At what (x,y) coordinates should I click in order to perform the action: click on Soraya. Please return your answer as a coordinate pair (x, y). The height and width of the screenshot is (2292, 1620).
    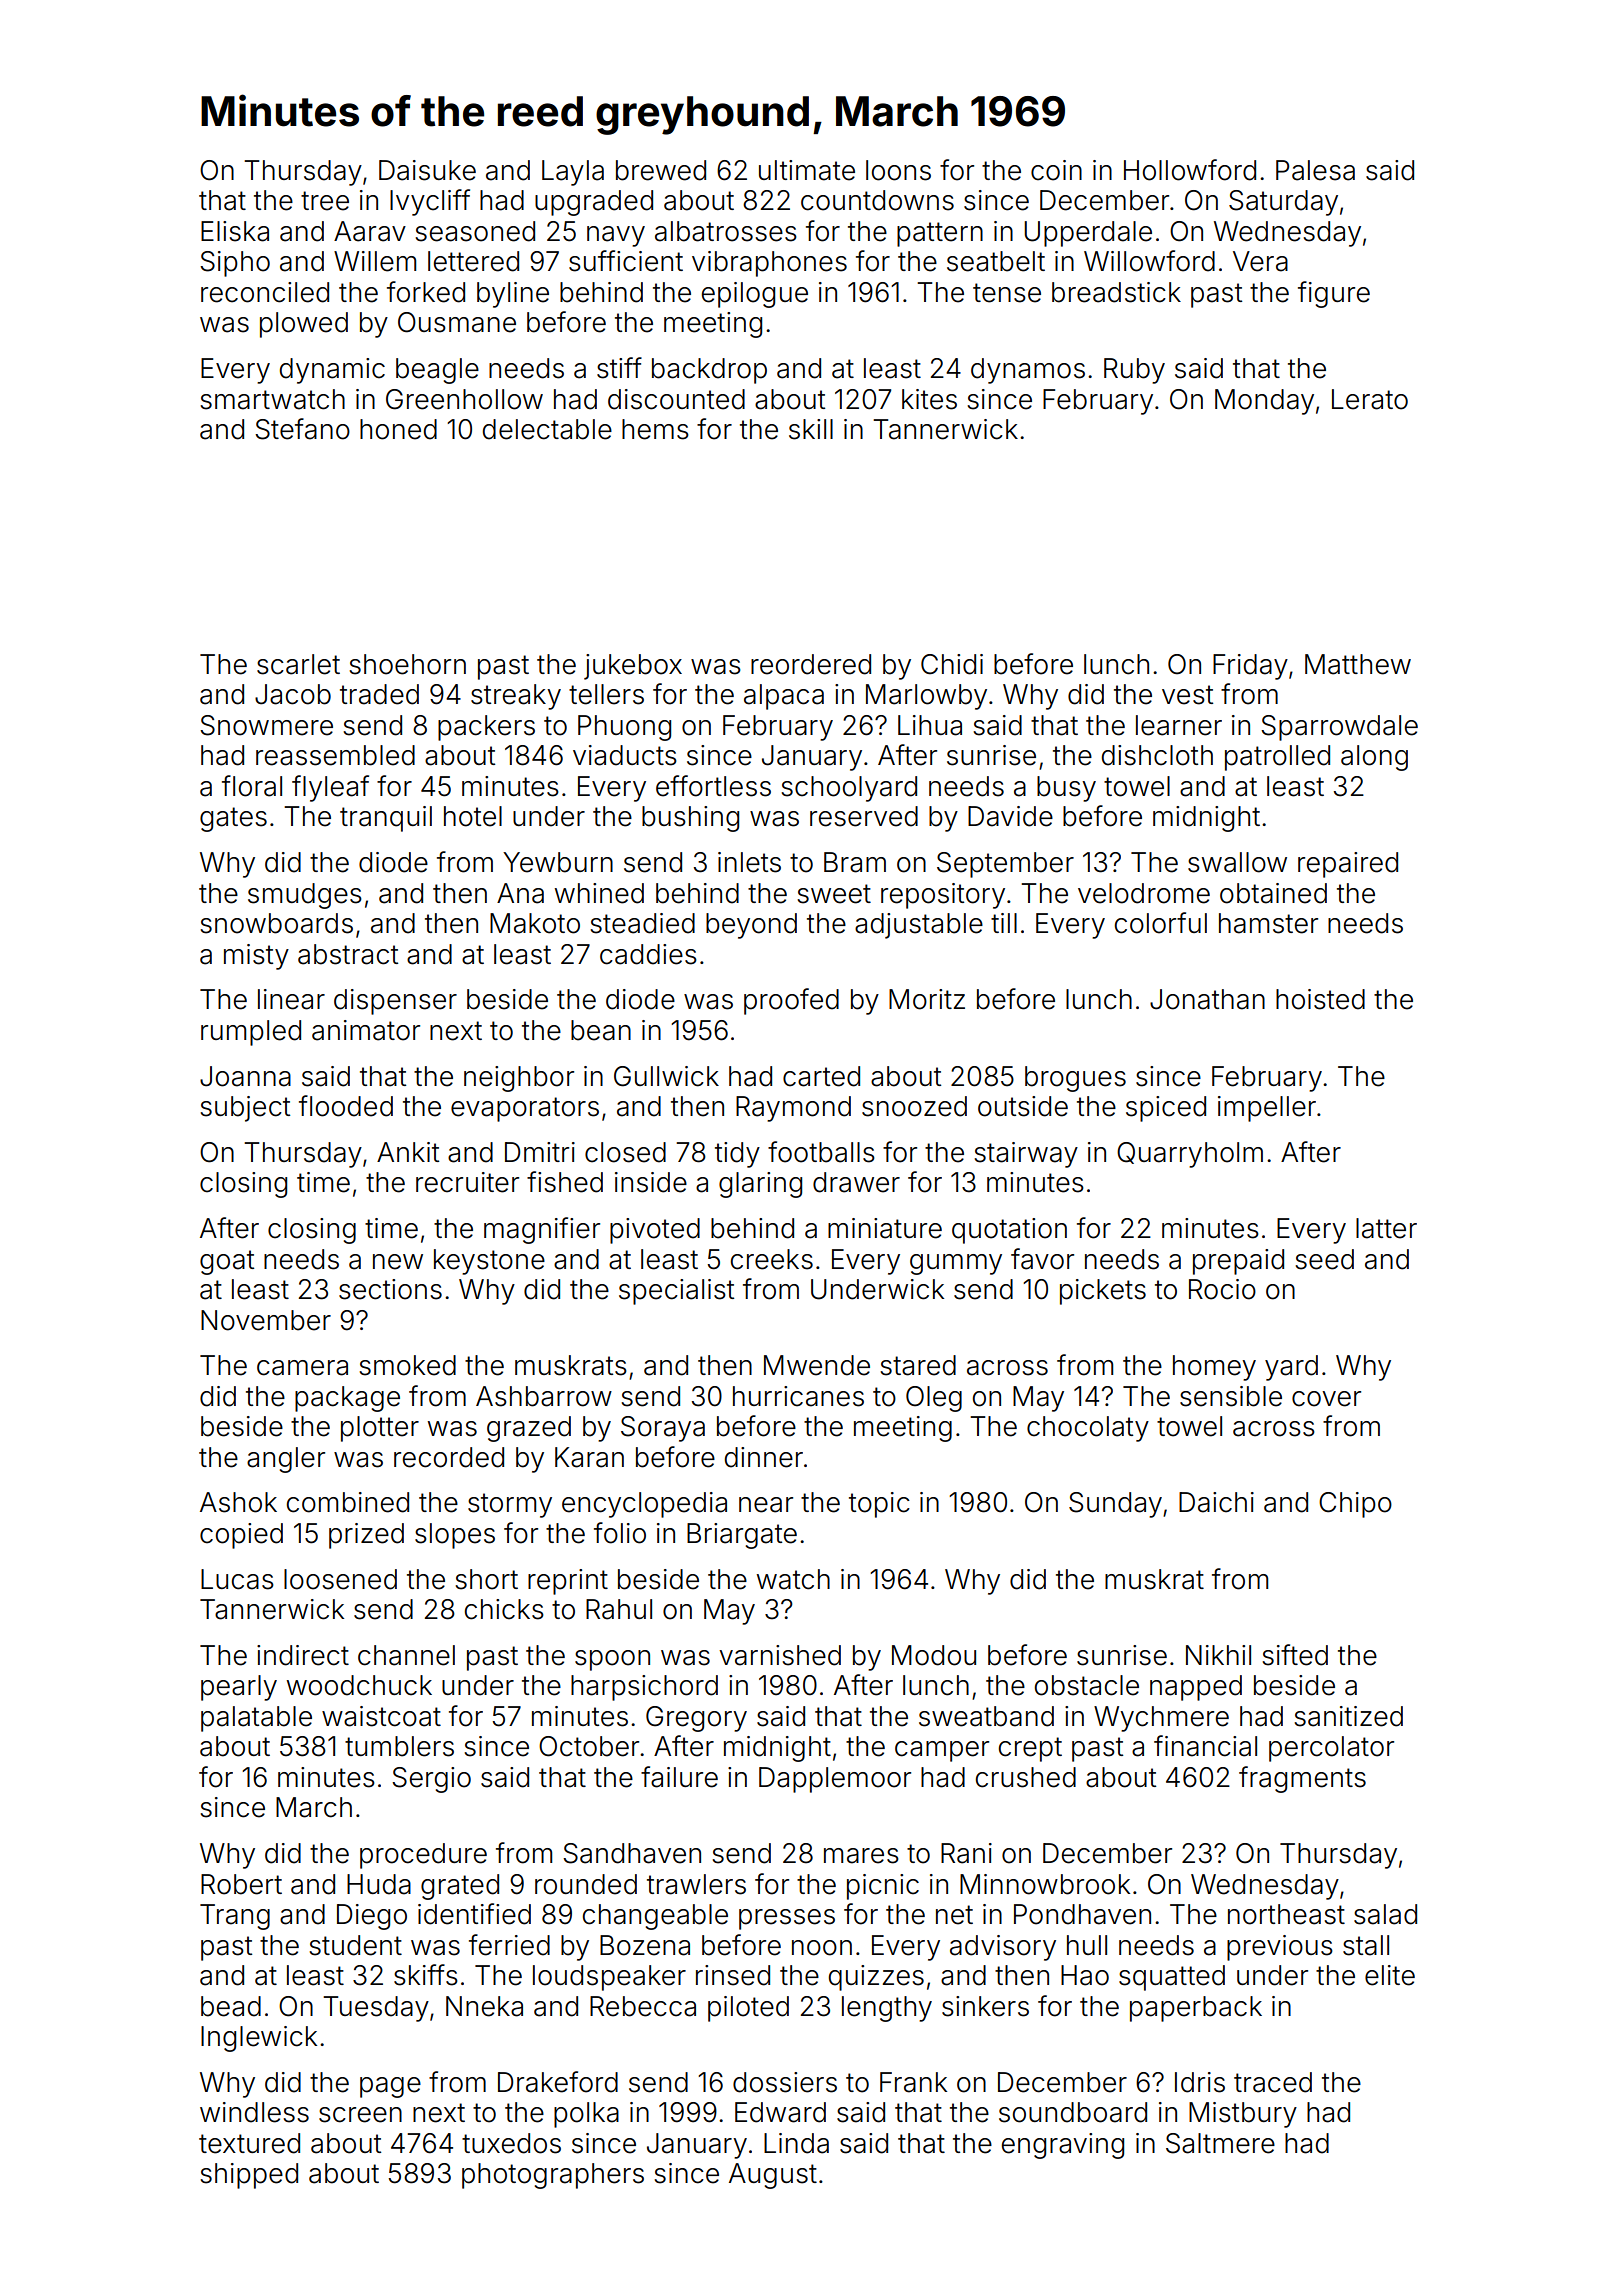
    Looking at the image, I should click on (663, 1429).
